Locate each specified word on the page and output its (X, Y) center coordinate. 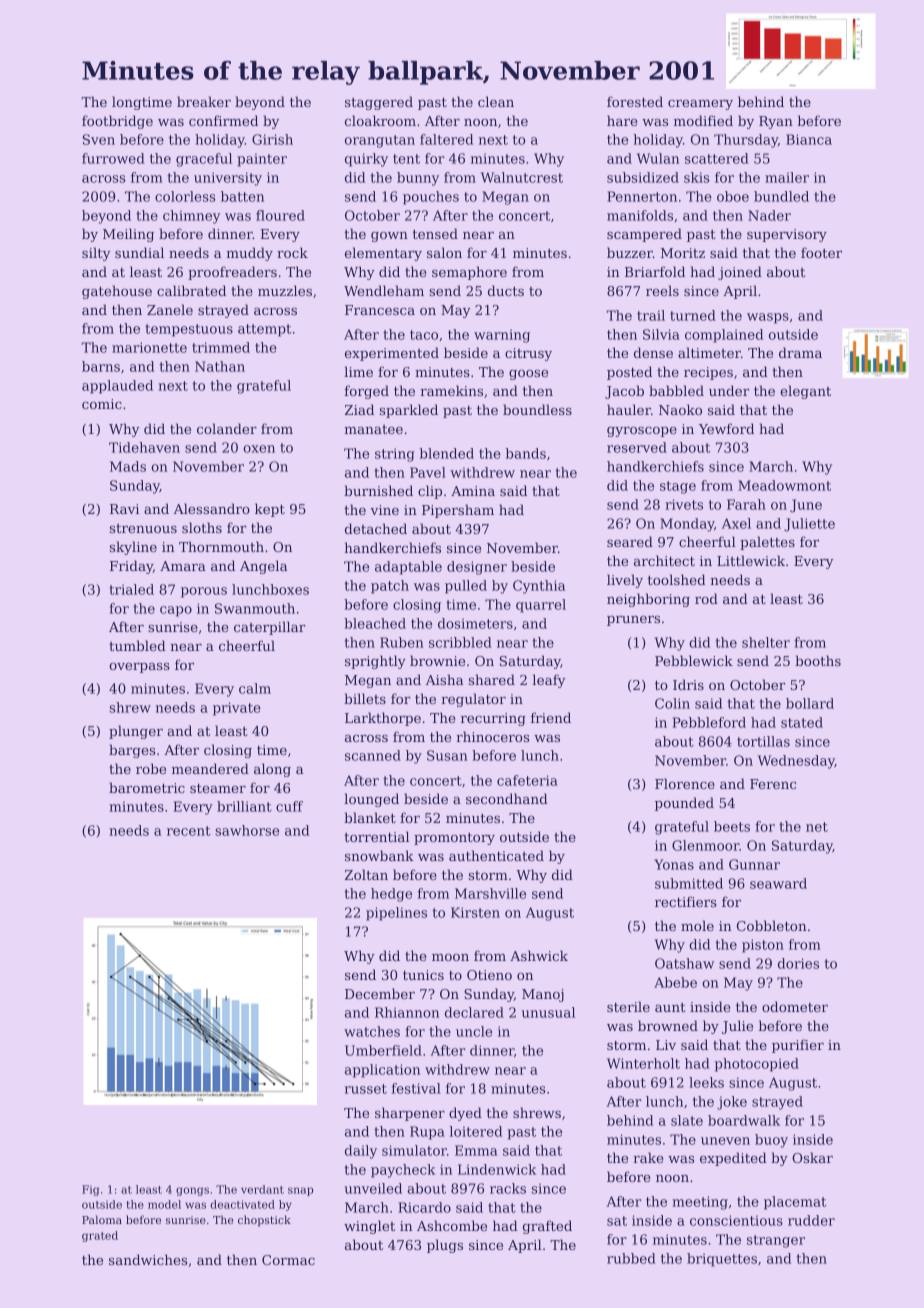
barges (132, 751)
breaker (204, 101)
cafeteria (527, 780)
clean (496, 101)
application (382, 1071)
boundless (537, 409)
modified (703, 120)
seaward (778, 883)
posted (629, 373)
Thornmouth (221, 546)
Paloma (102, 1219)
